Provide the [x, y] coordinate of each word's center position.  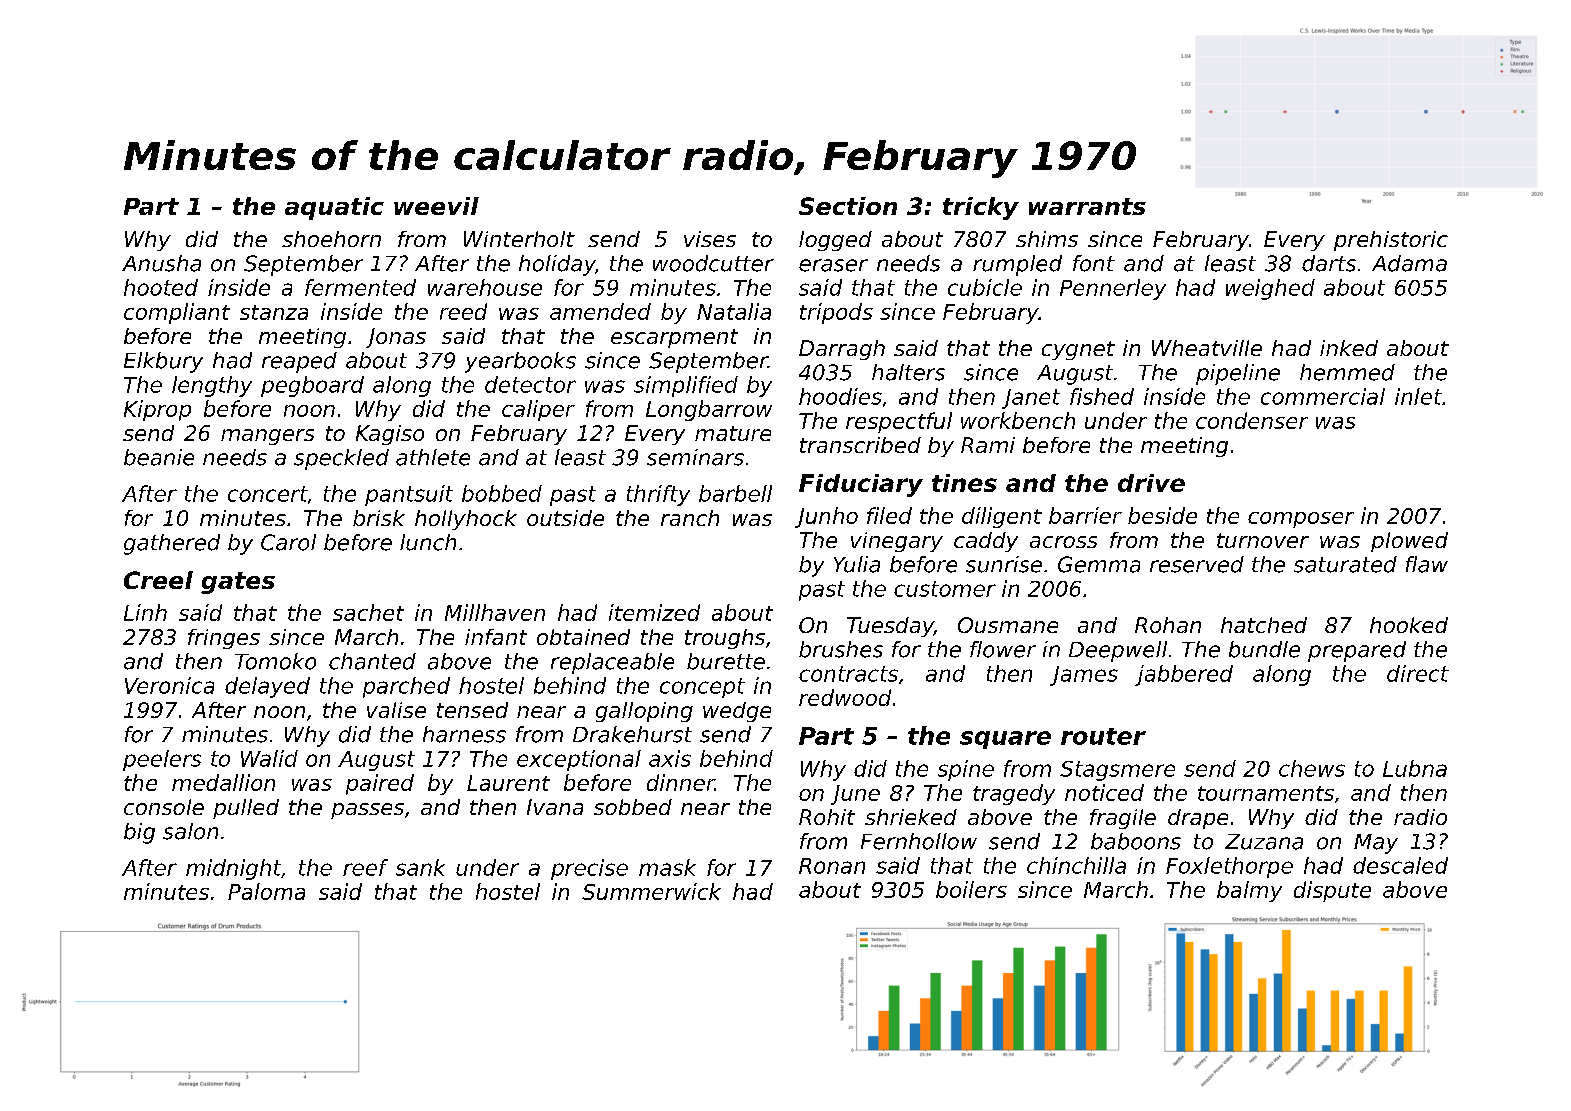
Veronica [169, 685]
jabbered [1184, 675]
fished [1102, 396]
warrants [1087, 206]
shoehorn [331, 239]
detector [530, 384]
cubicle [985, 287]
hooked [1409, 625]
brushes [841, 649]
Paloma [266, 891]
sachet [368, 612]
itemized [654, 612]
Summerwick [651, 891]
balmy [1249, 891]
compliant [177, 313]
